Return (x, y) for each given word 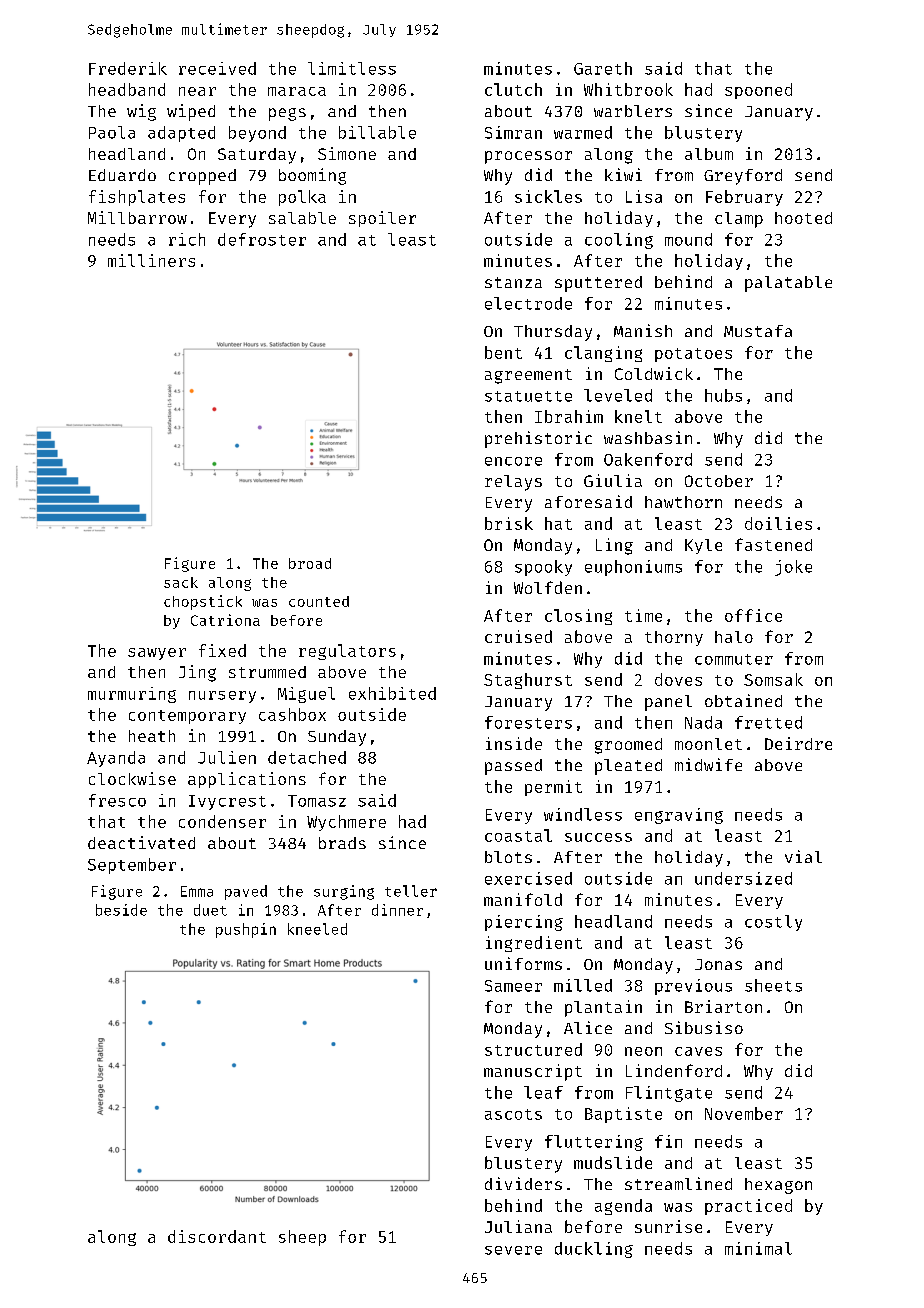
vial (803, 856)
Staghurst (528, 681)
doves (678, 679)
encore (513, 461)
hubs (723, 395)
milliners (151, 260)
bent (503, 352)
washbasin (648, 437)
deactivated (141, 842)
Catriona (225, 620)
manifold (523, 899)
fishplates (137, 198)
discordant (217, 1236)
